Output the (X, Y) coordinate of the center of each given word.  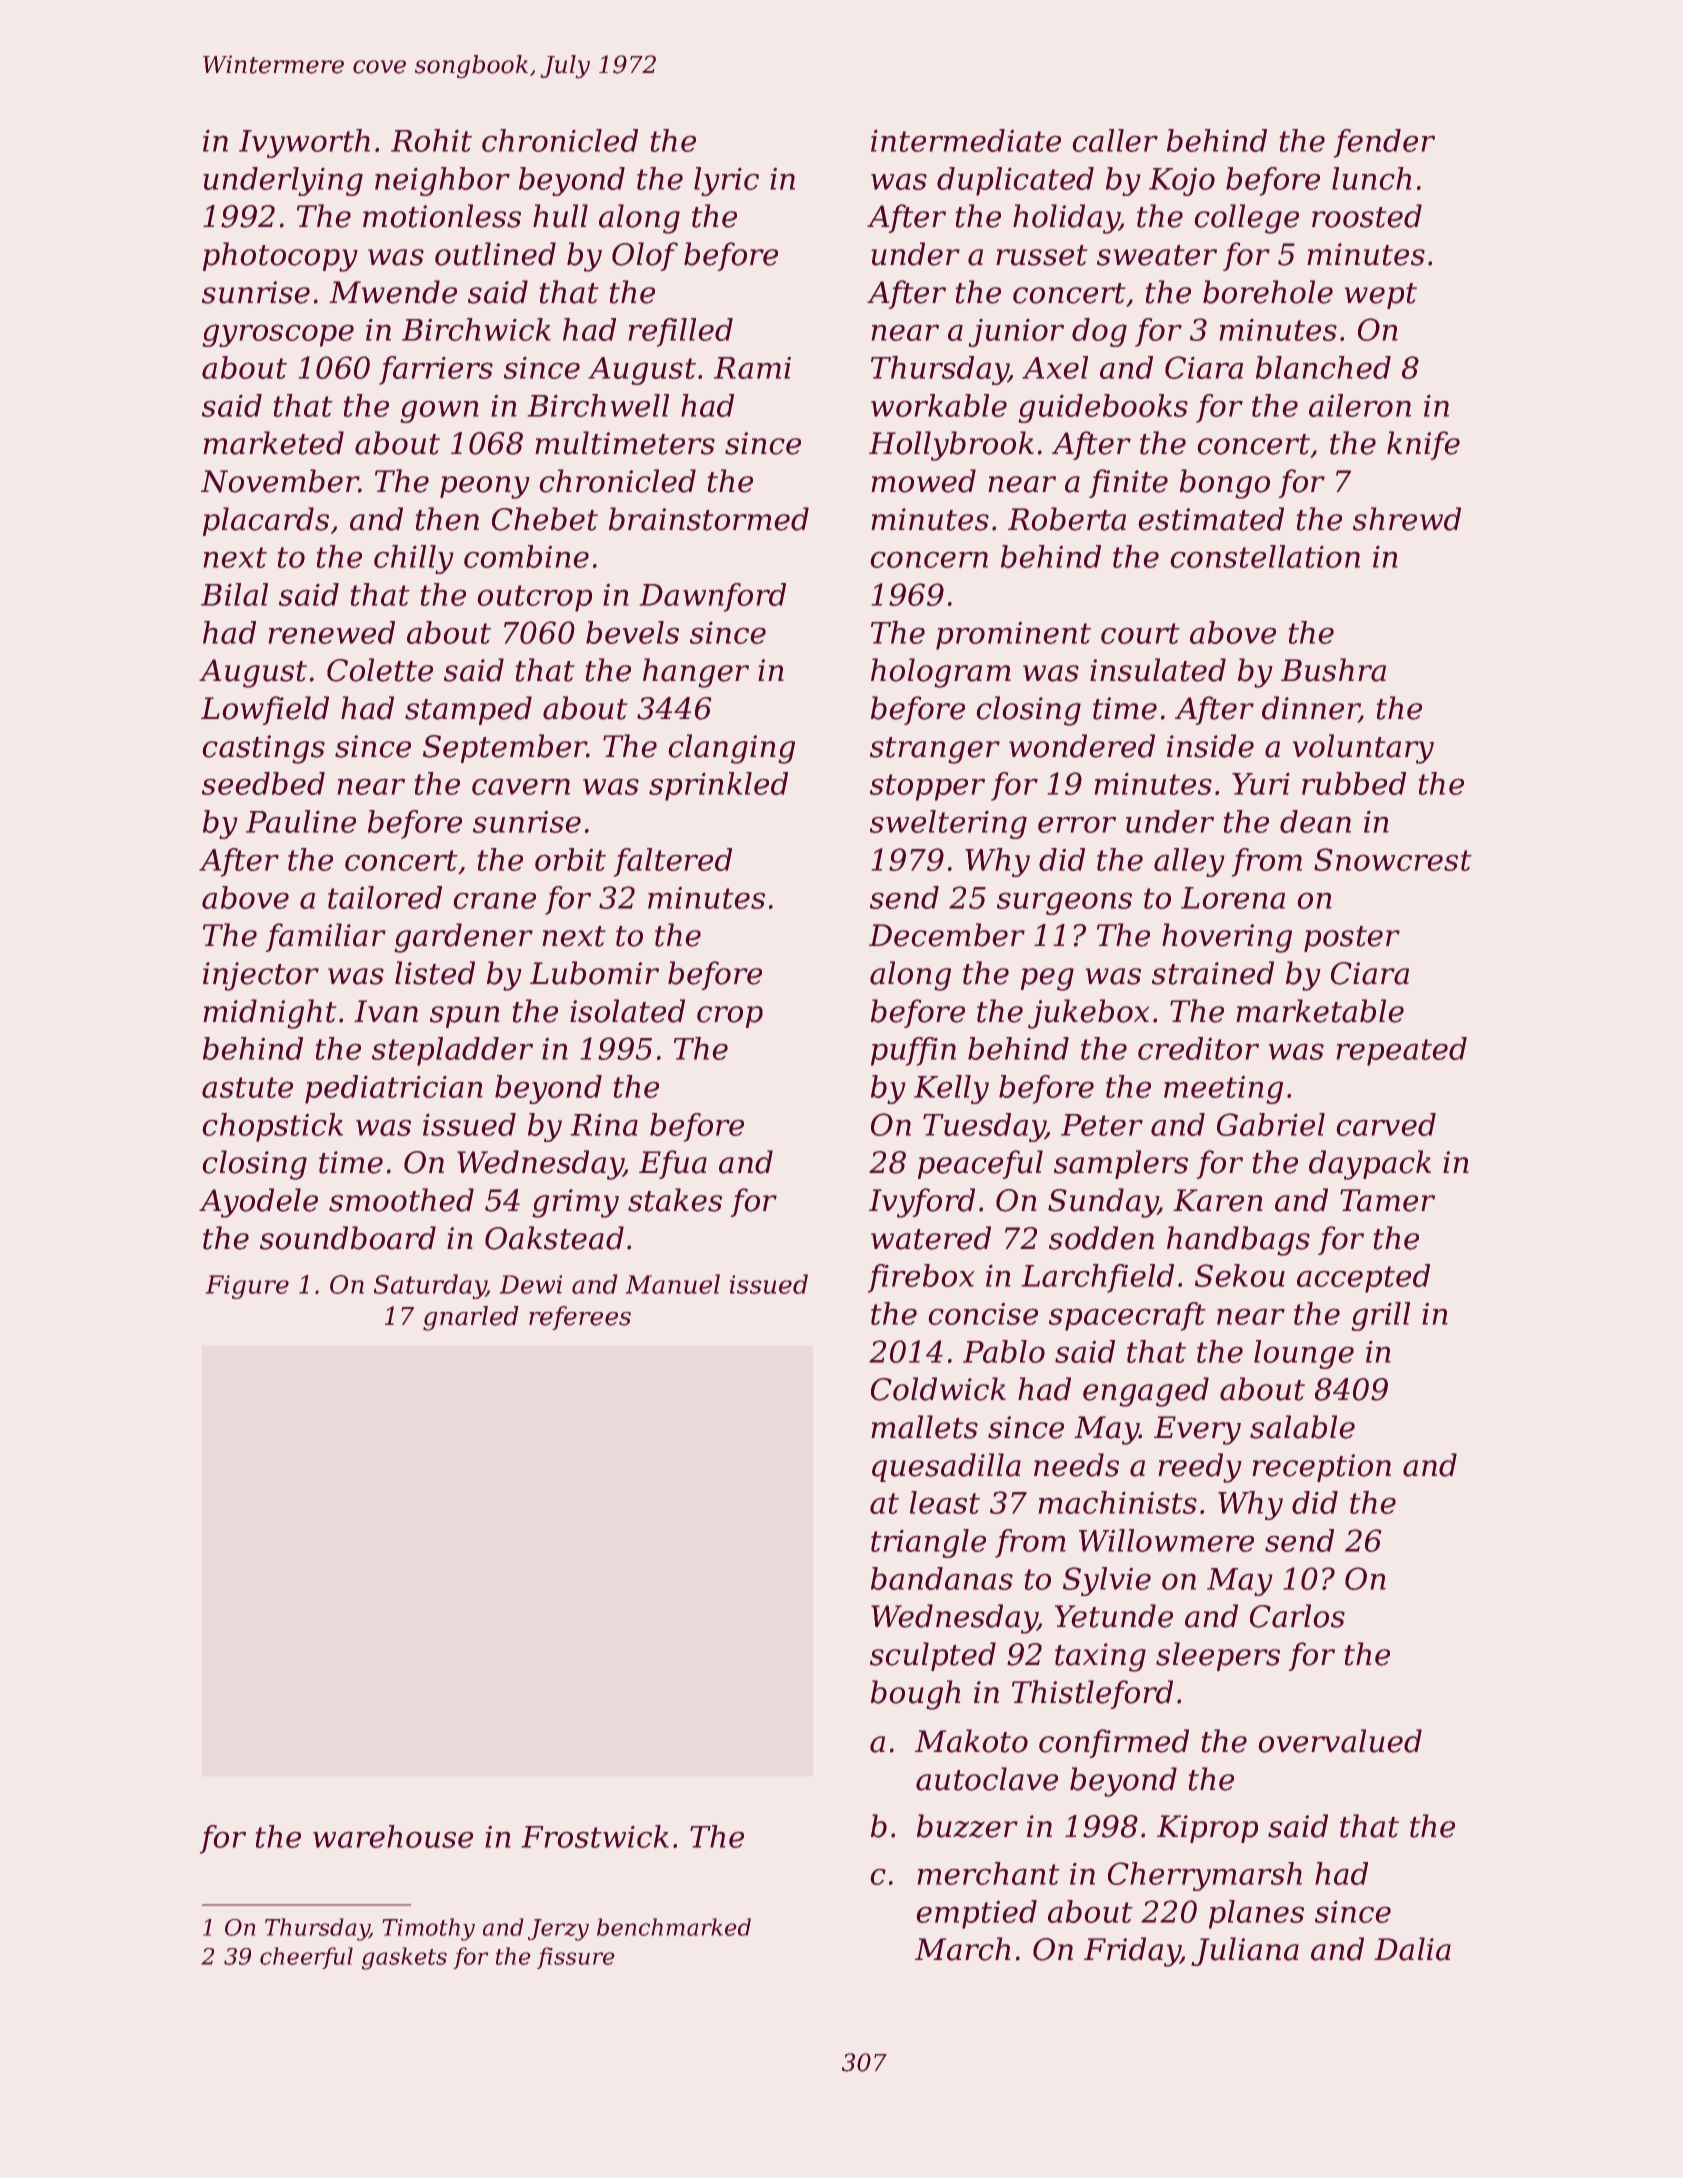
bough (916, 1695)
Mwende (393, 292)
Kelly (951, 1089)
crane (494, 900)
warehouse (393, 1836)
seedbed (263, 783)
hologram (941, 673)
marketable (1320, 1011)
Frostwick (595, 1836)
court (1140, 633)
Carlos (1297, 1616)
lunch (1372, 178)
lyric (726, 181)
